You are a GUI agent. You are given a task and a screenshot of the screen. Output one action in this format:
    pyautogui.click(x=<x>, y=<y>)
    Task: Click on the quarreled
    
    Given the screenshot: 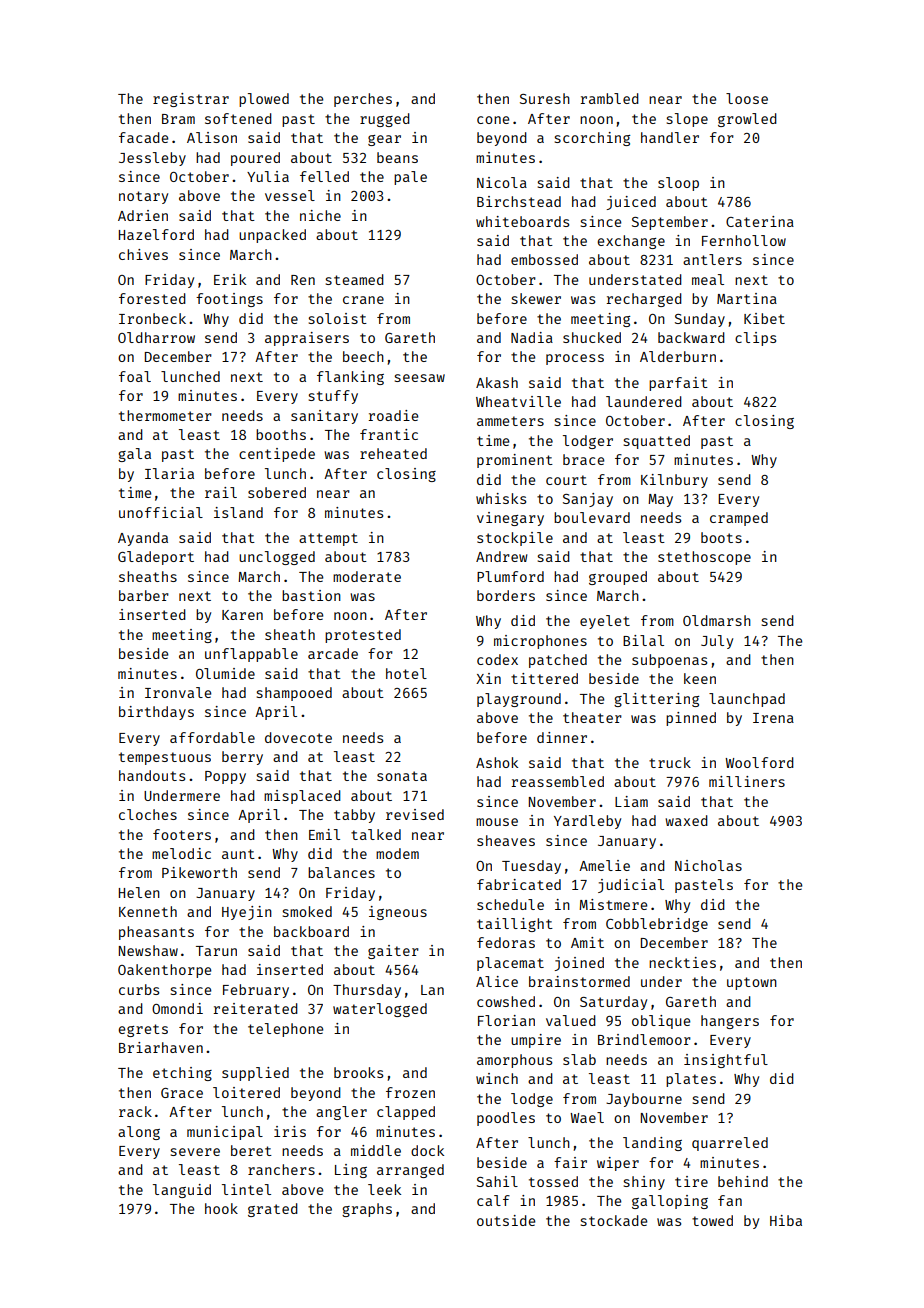 What is the action you would take?
    pyautogui.click(x=730, y=1144)
